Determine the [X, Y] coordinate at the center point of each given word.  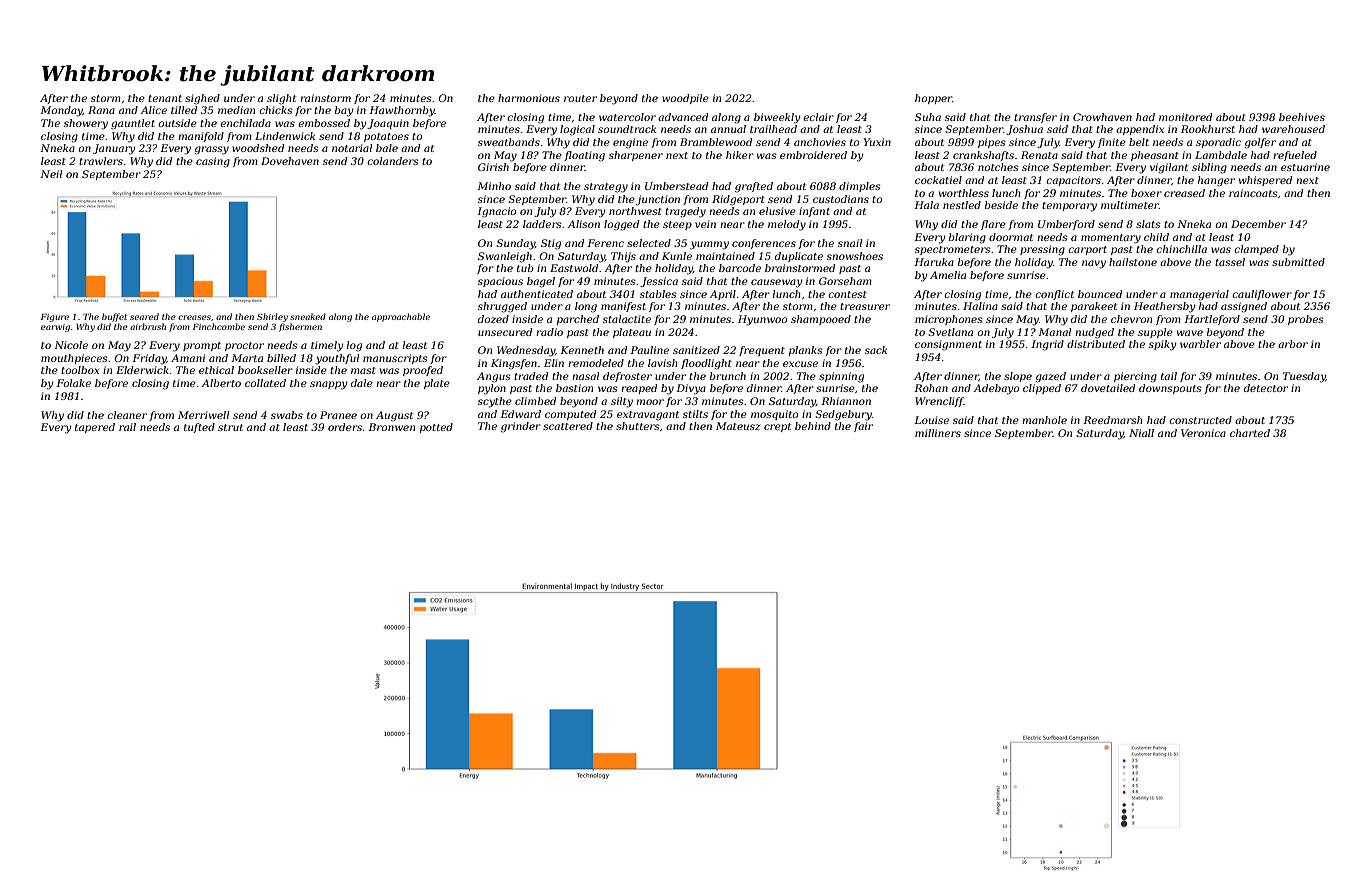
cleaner [127, 415]
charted [1250, 433]
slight [281, 99]
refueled [1295, 156]
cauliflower [1262, 295]
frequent [762, 351]
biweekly [777, 118]
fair [863, 427]
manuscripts [395, 359]
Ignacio [496, 212]
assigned [1244, 307]
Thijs [623, 257]
